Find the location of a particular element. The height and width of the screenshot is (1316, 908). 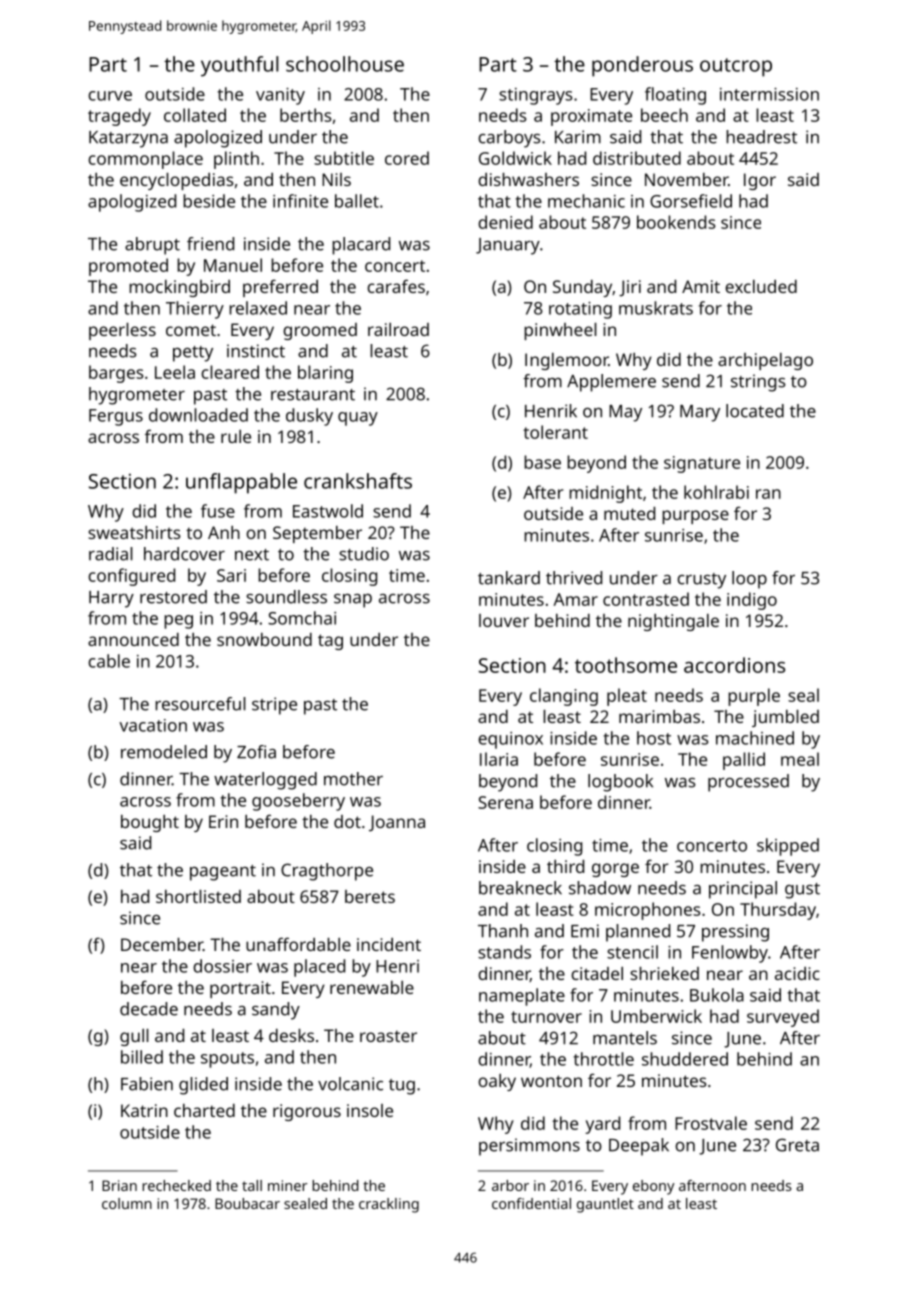

outcrop is located at coordinates (736, 67).
